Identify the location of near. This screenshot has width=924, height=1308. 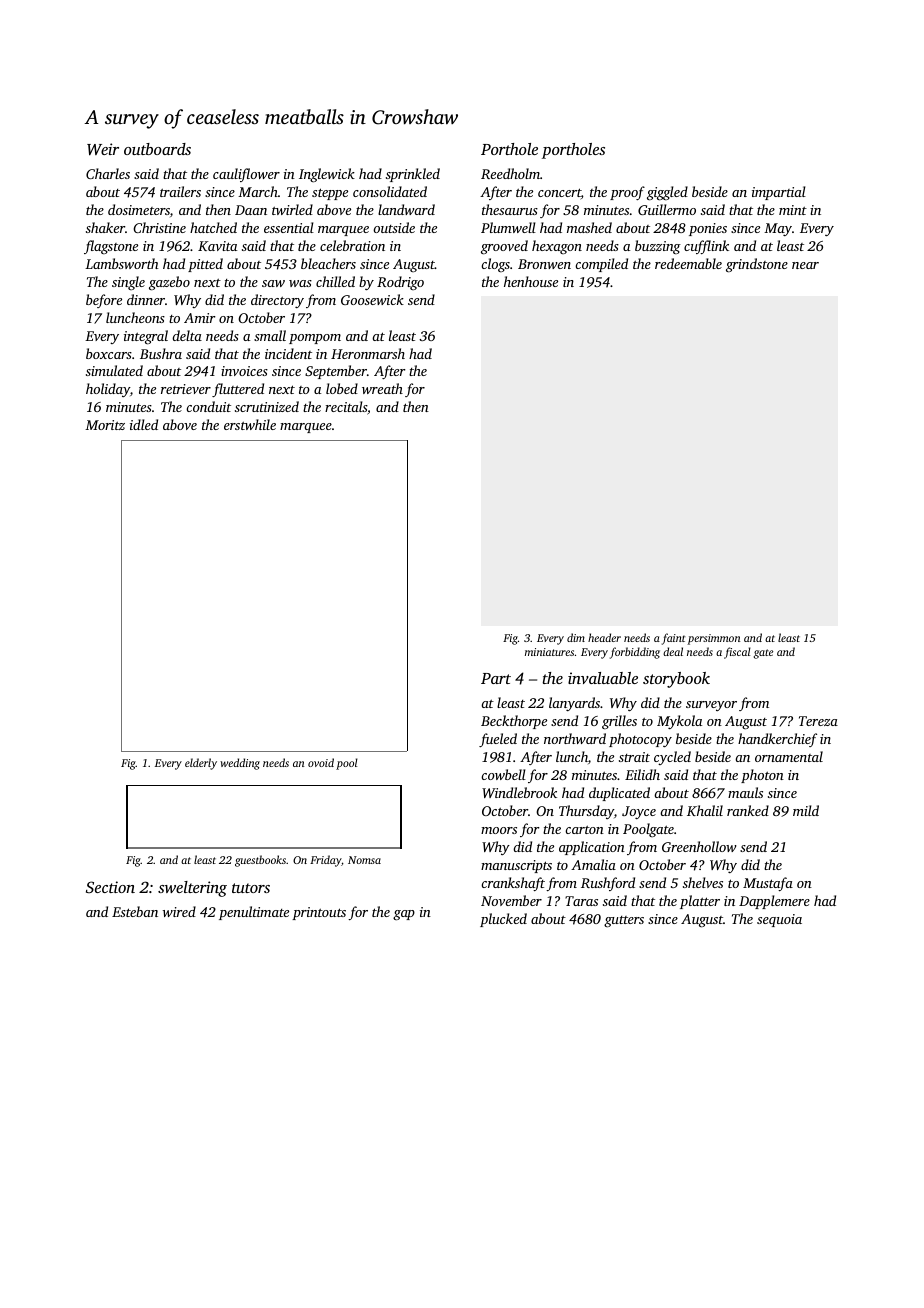
(805, 265).
